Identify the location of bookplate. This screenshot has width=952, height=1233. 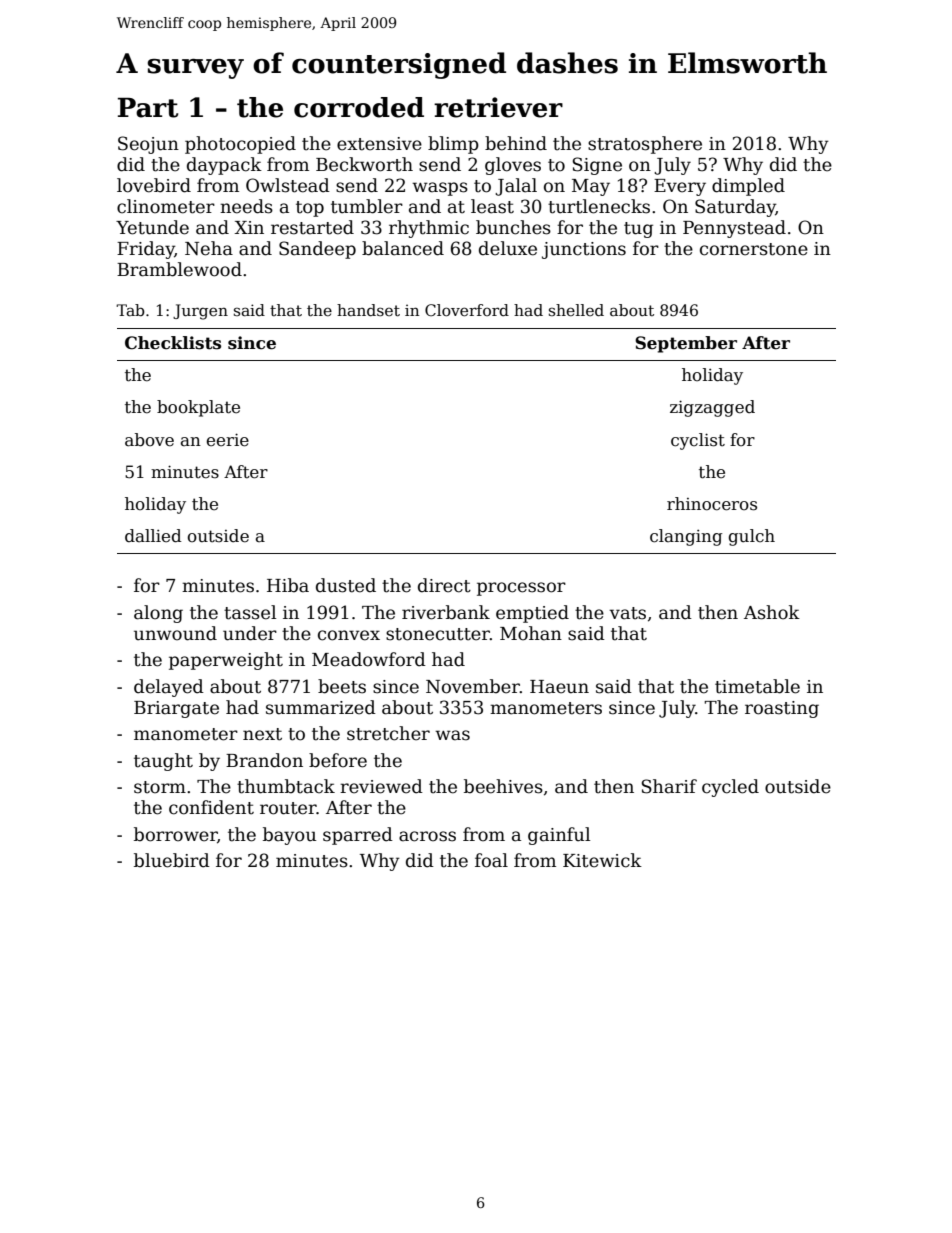
(198, 408).
